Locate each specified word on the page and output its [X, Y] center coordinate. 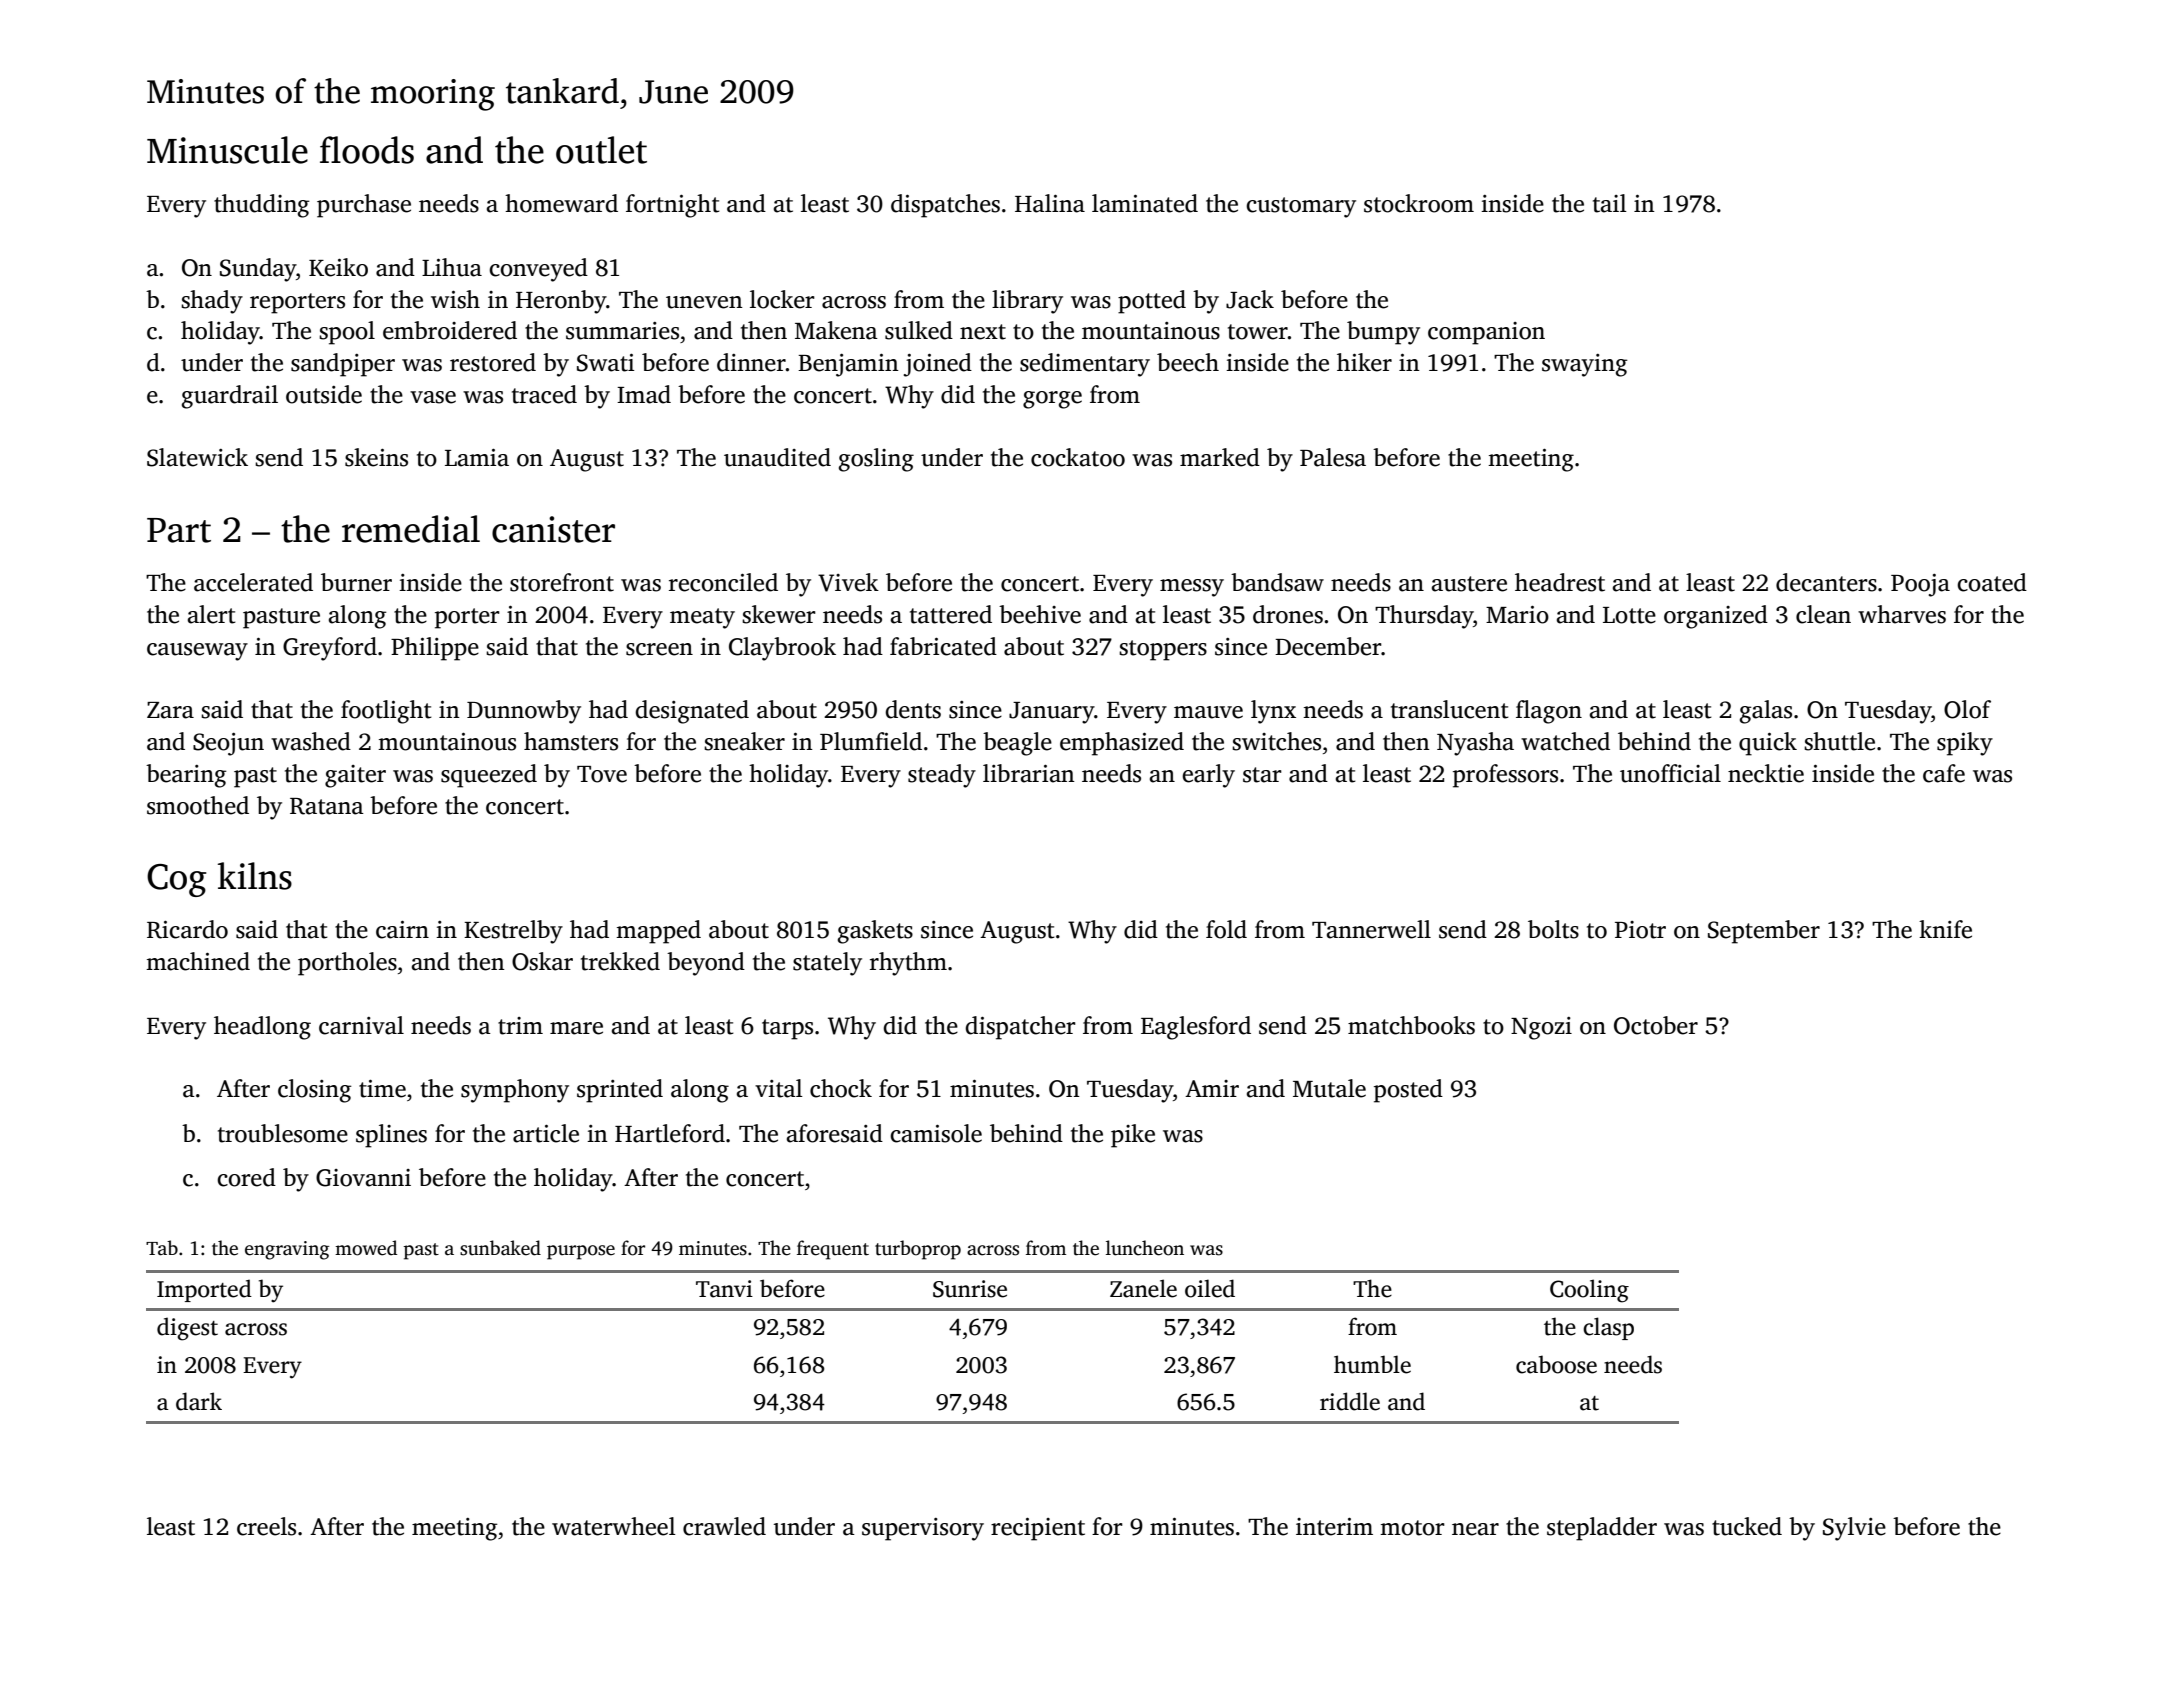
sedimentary [1085, 365]
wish [455, 299]
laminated [1145, 203]
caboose [1556, 1364]
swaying [1584, 365]
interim [1334, 1527]
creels [266, 1526]
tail [1610, 203]
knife [1945, 929]
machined [198, 961]
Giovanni [363, 1178]
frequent [833, 1250]
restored [493, 362]
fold [1226, 929]
